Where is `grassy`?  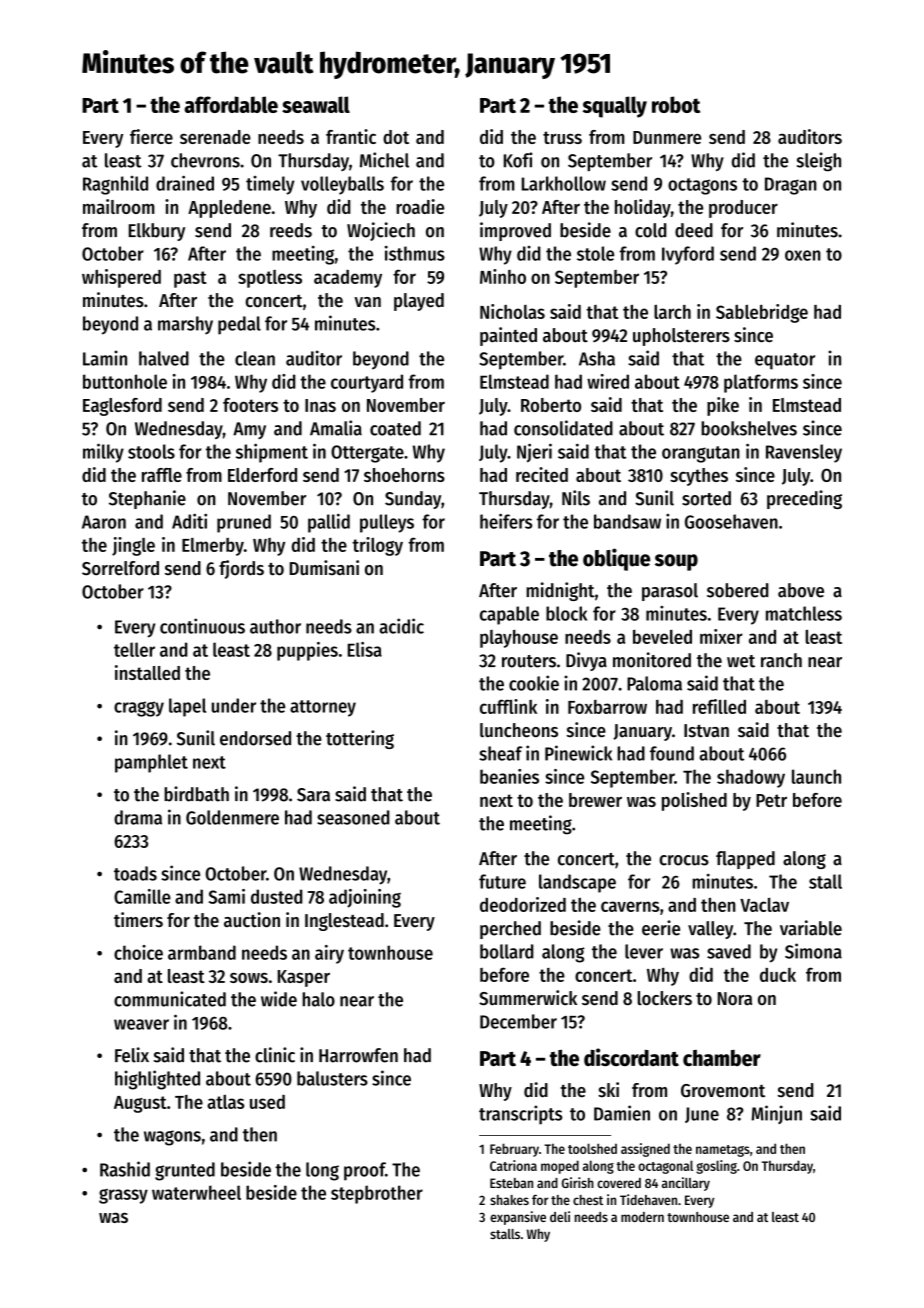
grassy is located at coordinates (123, 1196).
